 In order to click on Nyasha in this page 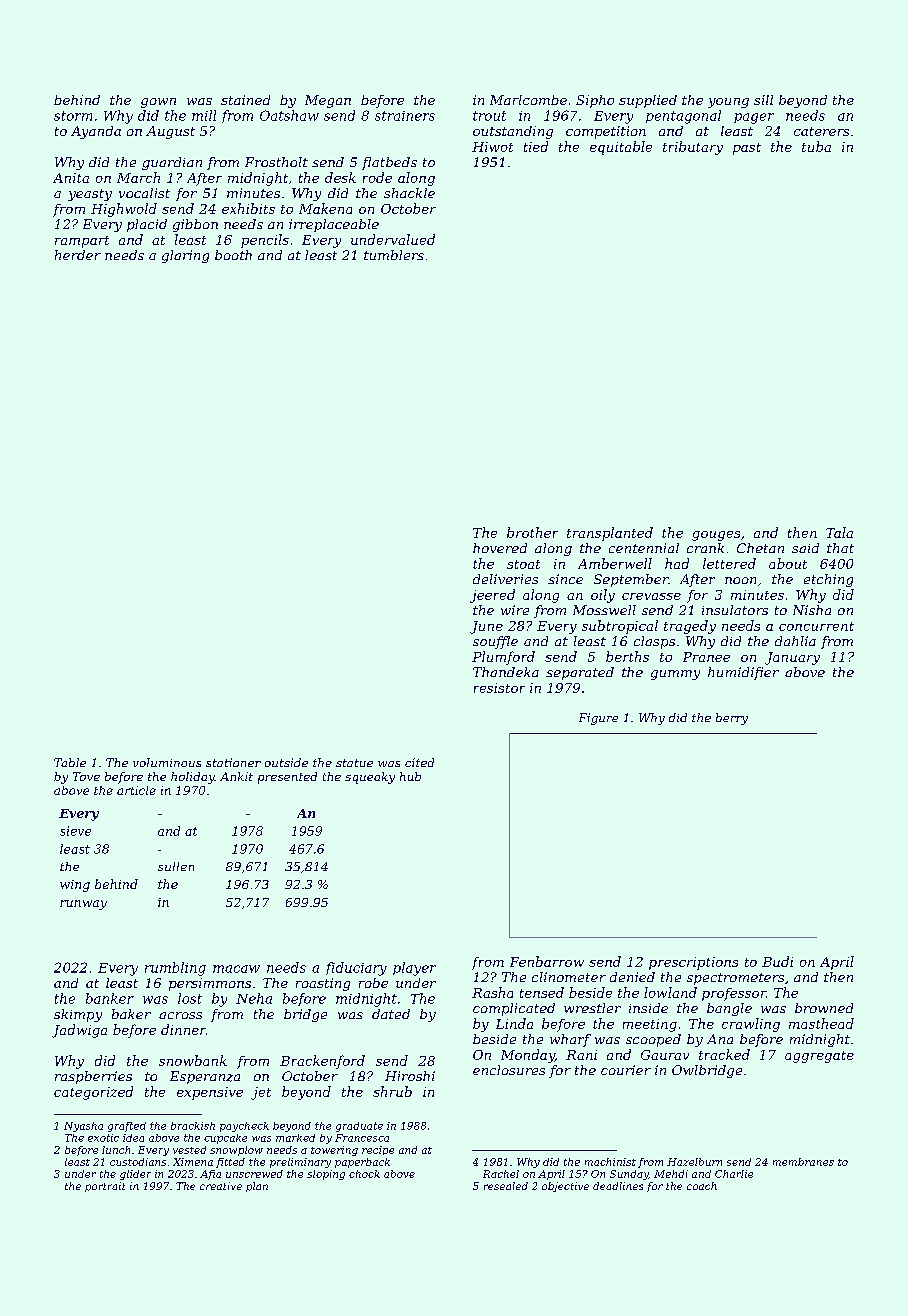, I will do `click(83, 1127)`.
